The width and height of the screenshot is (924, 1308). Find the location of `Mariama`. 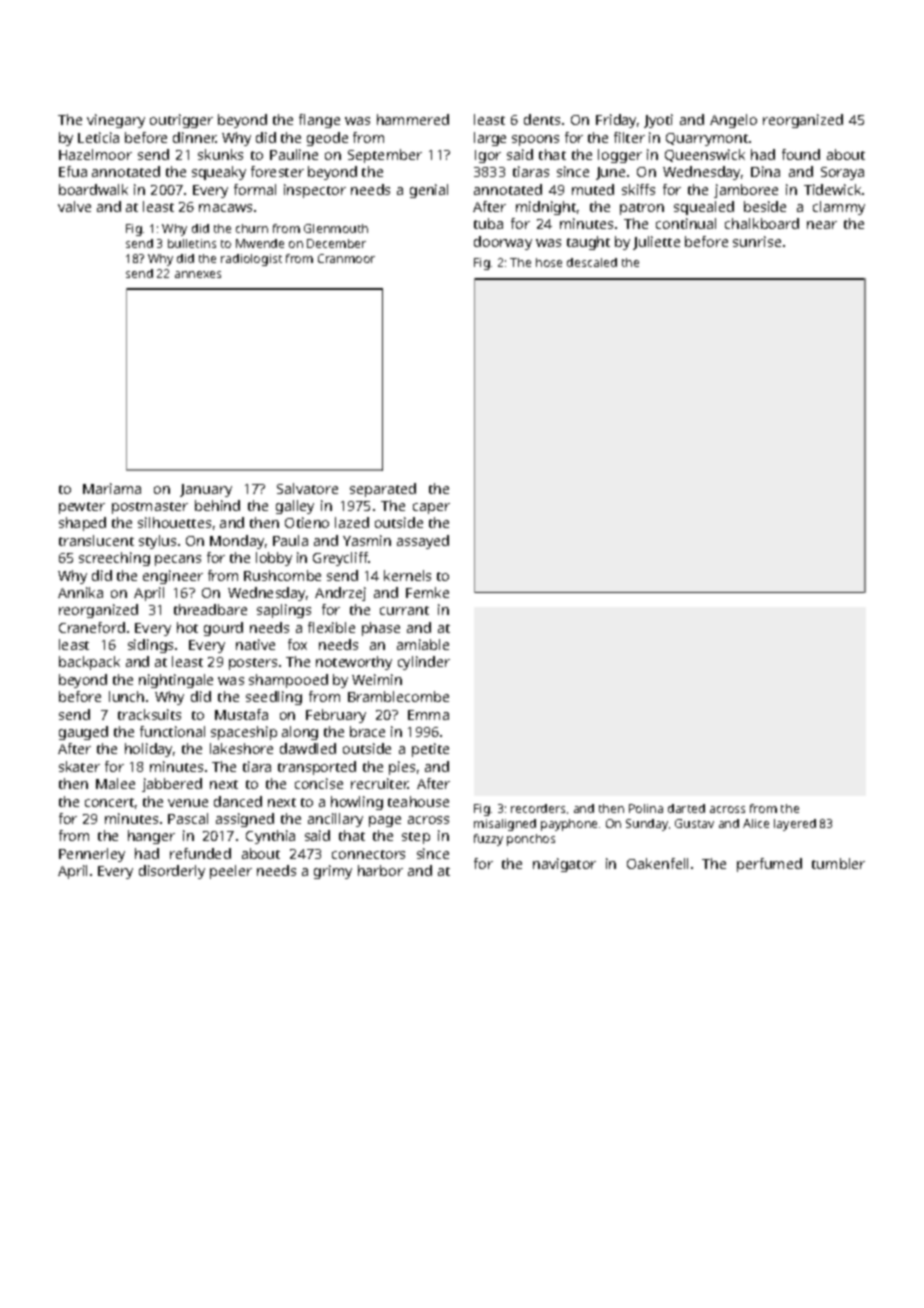

Mariama is located at coordinates (112, 488).
